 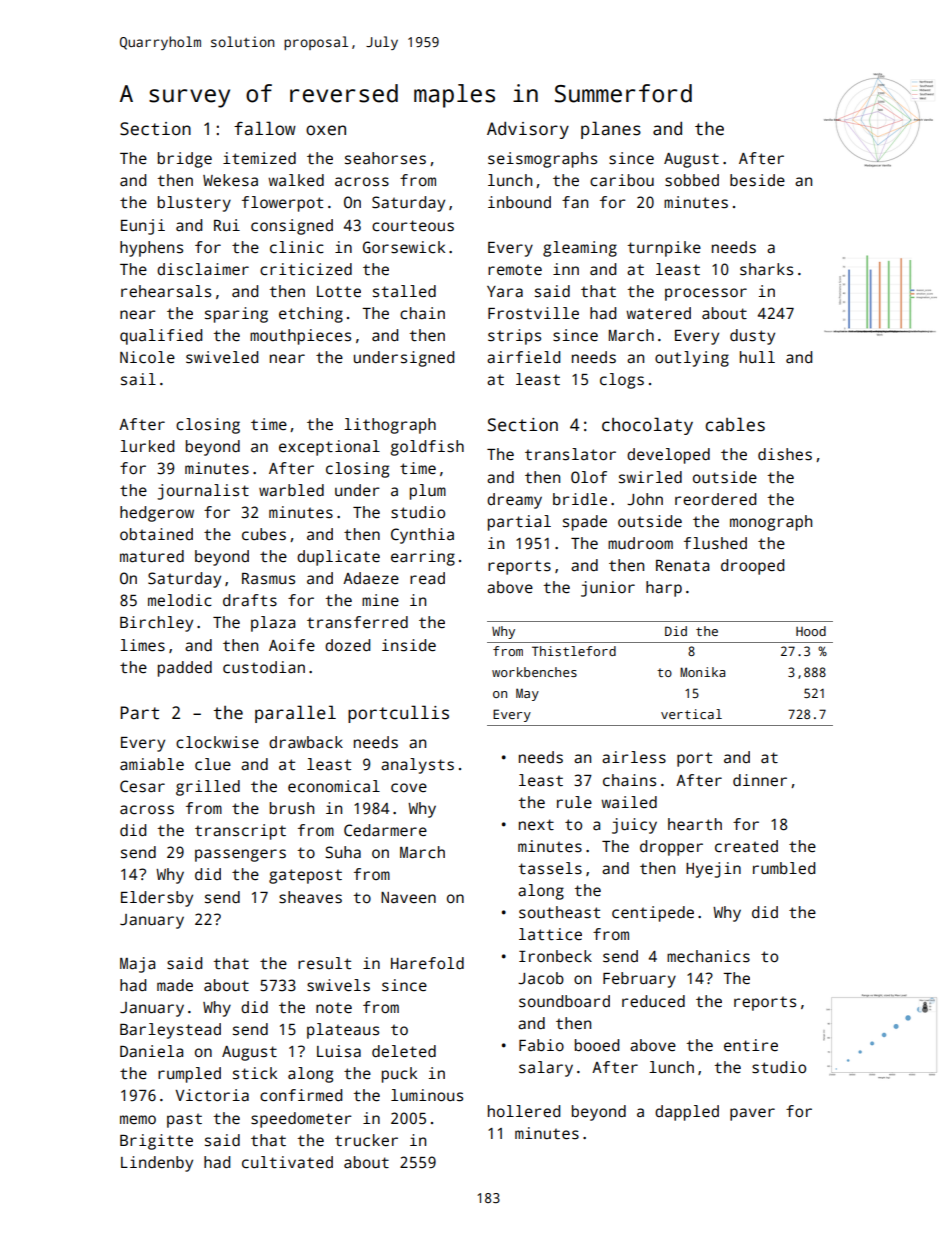 What do you see at coordinates (404, 291) in the screenshot?
I see `stalled` at bounding box center [404, 291].
